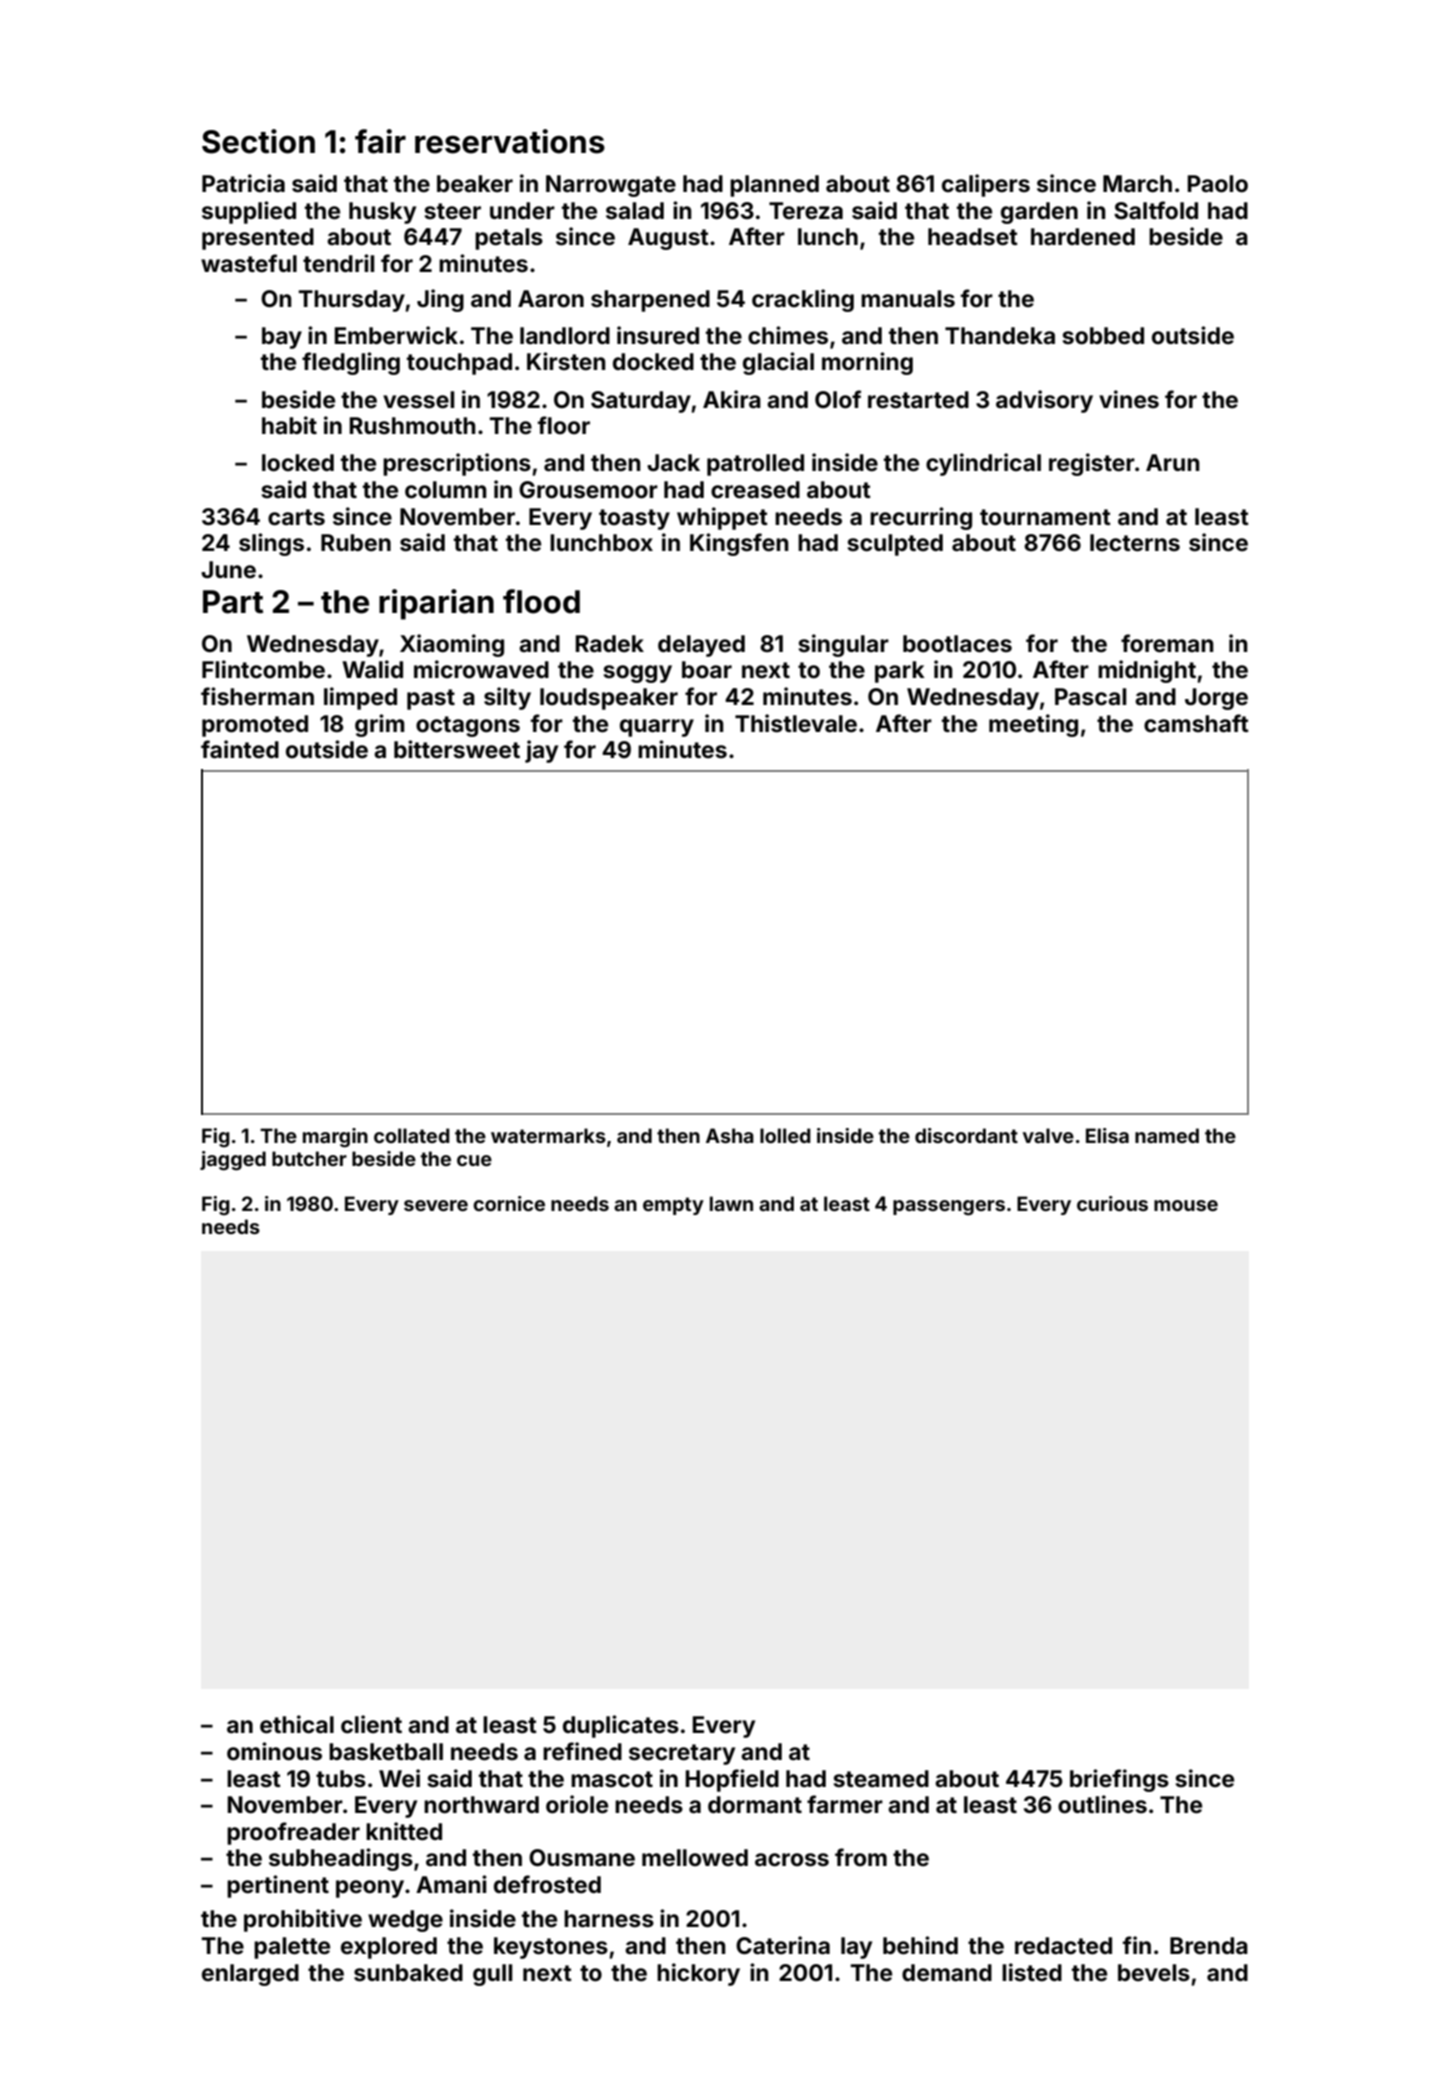 The height and width of the document is (2100, 1450). Describe the element at coordinates (920, 1945) in the document. I see `behind` at that location.
